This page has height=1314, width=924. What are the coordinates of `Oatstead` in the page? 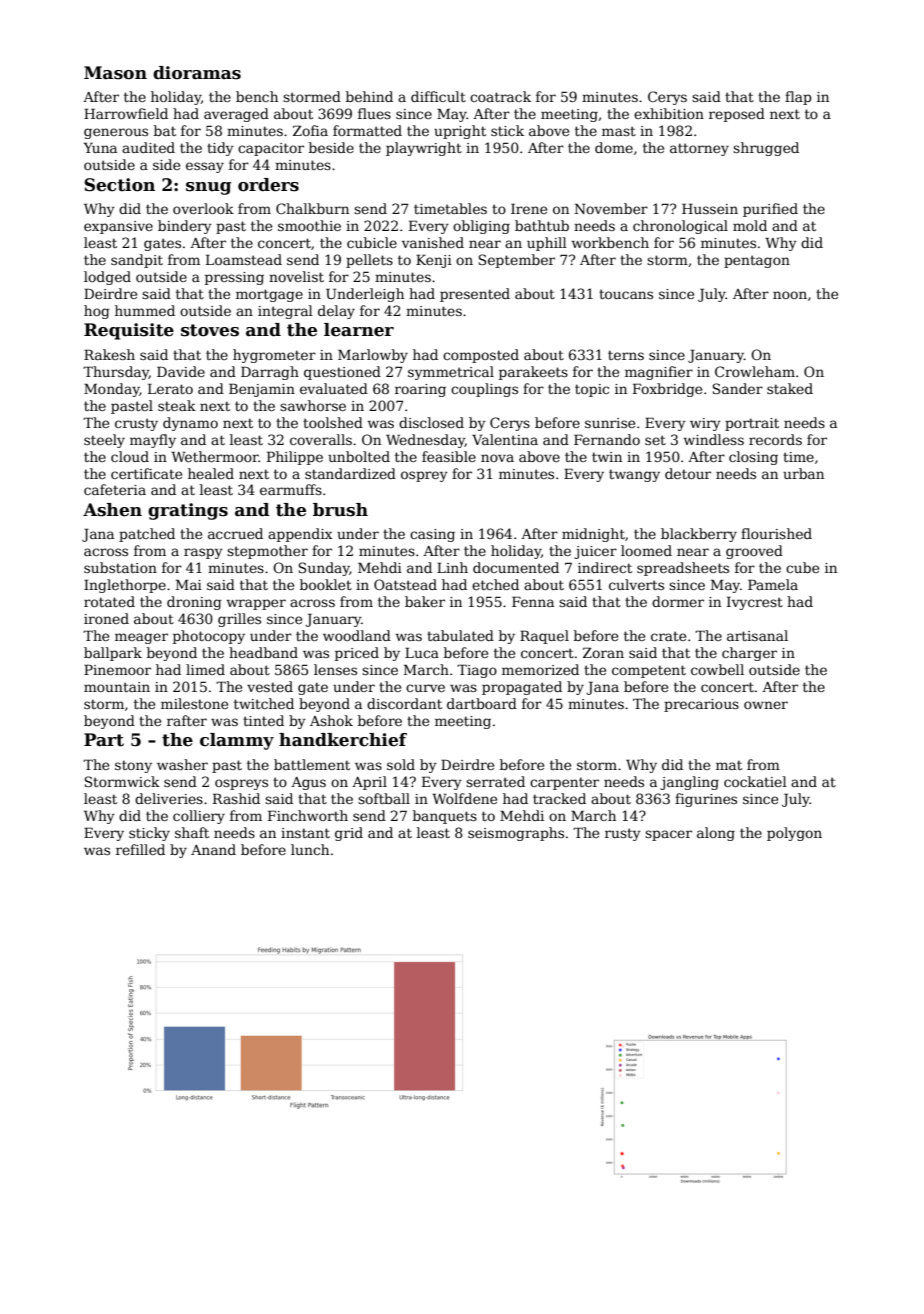 It's located at (405, 584).
